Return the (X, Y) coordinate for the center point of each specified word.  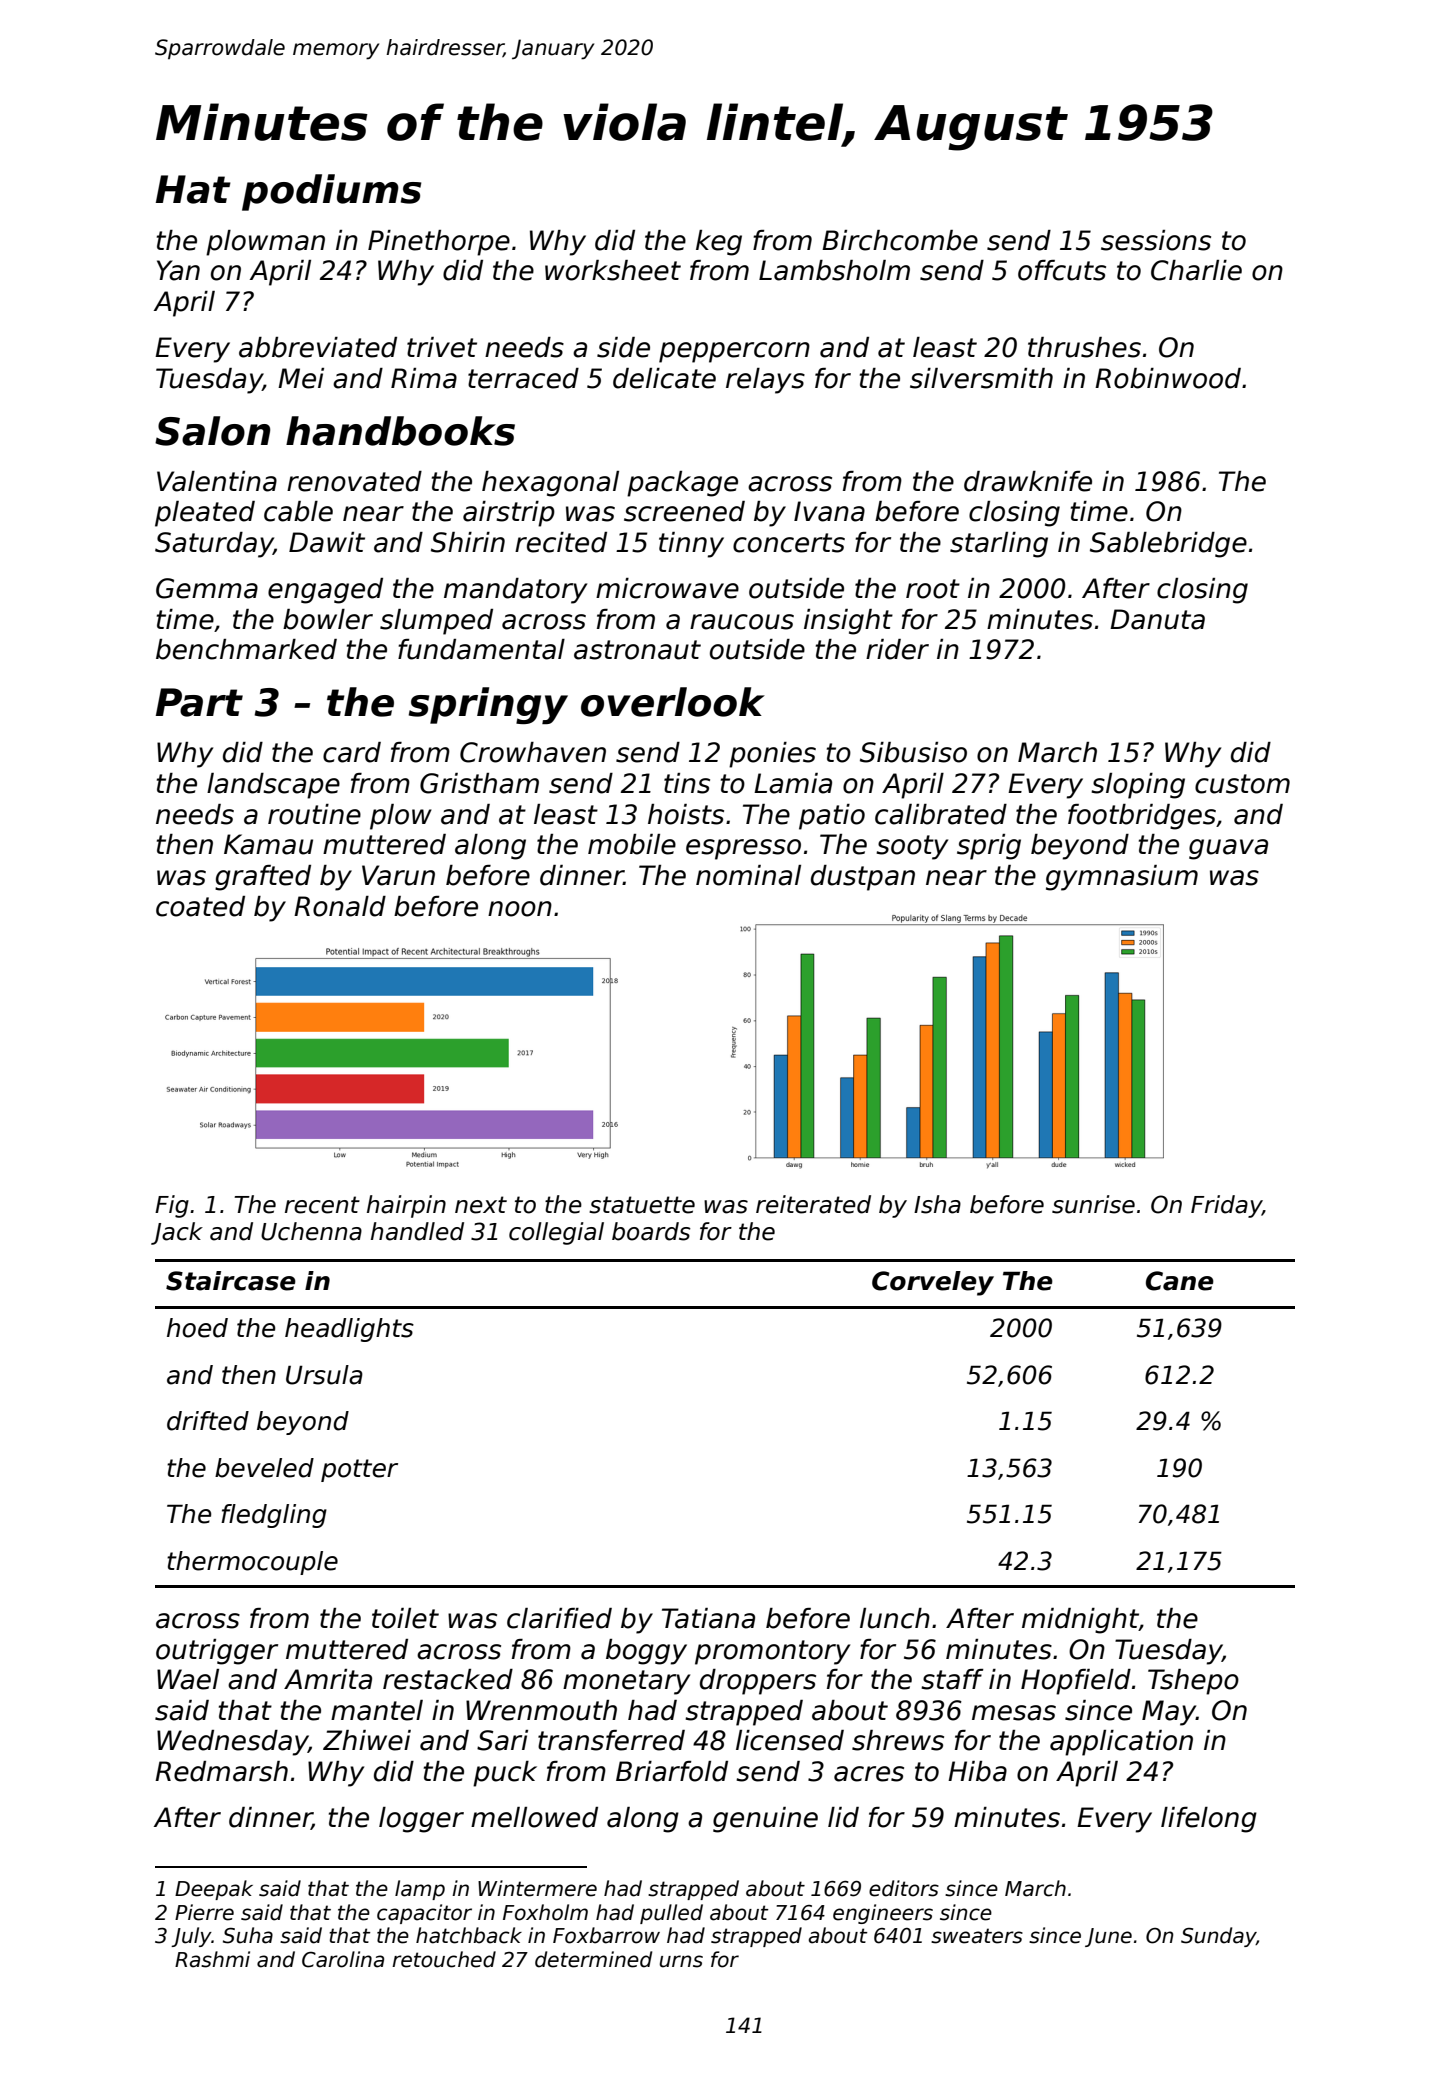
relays (765, 381)
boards (651, 1231)
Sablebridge (1168, 545)
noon (520, 909)
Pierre (204, 1912)
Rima (424, 378)
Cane (1180, 1281)
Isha (937, 1204)
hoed (197, 1328)
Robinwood (1168, 378)
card (352, 752)
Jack (177, 1233)
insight (848, 622)
